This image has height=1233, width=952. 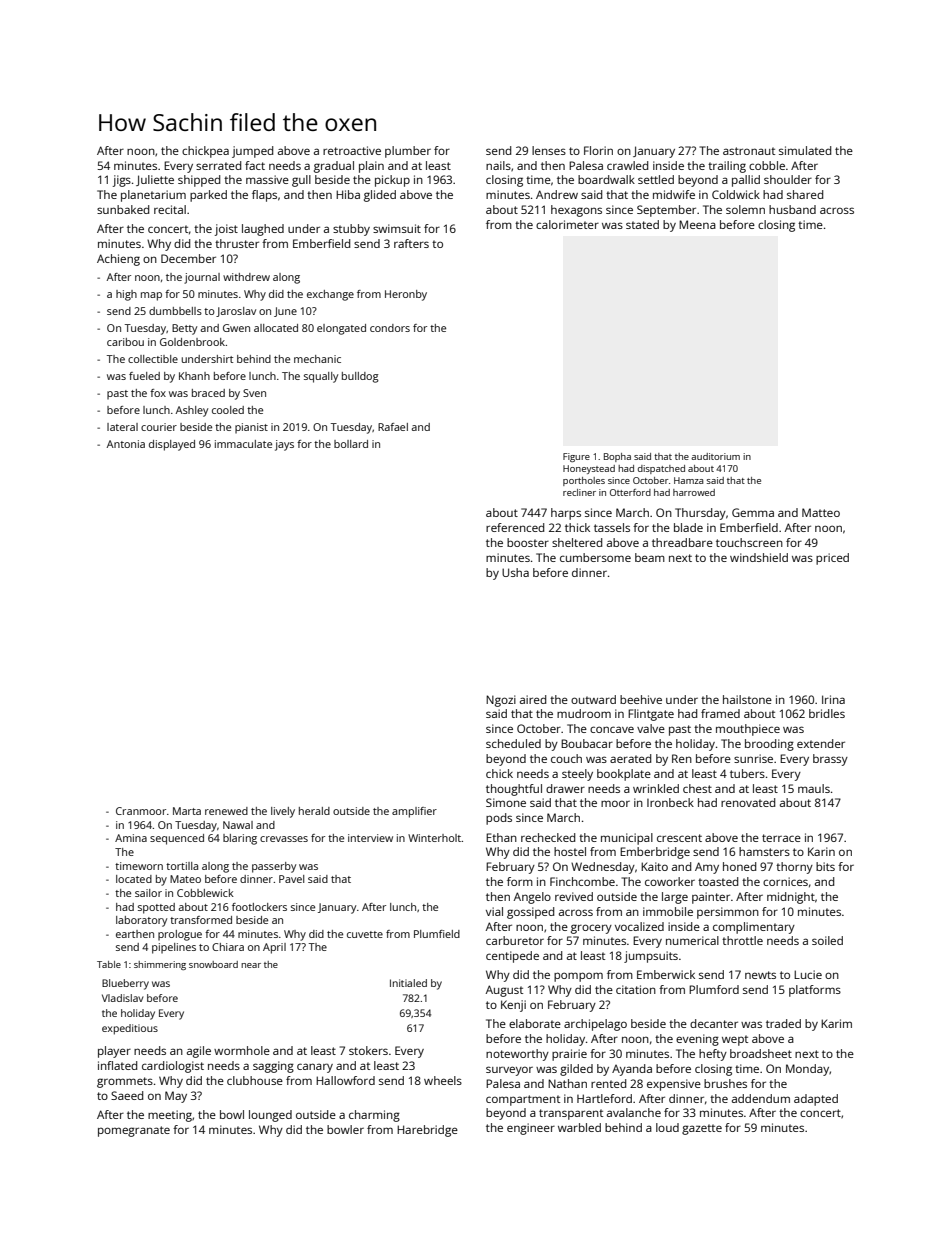 I want to click on nails, so click(x=498, y=165).
